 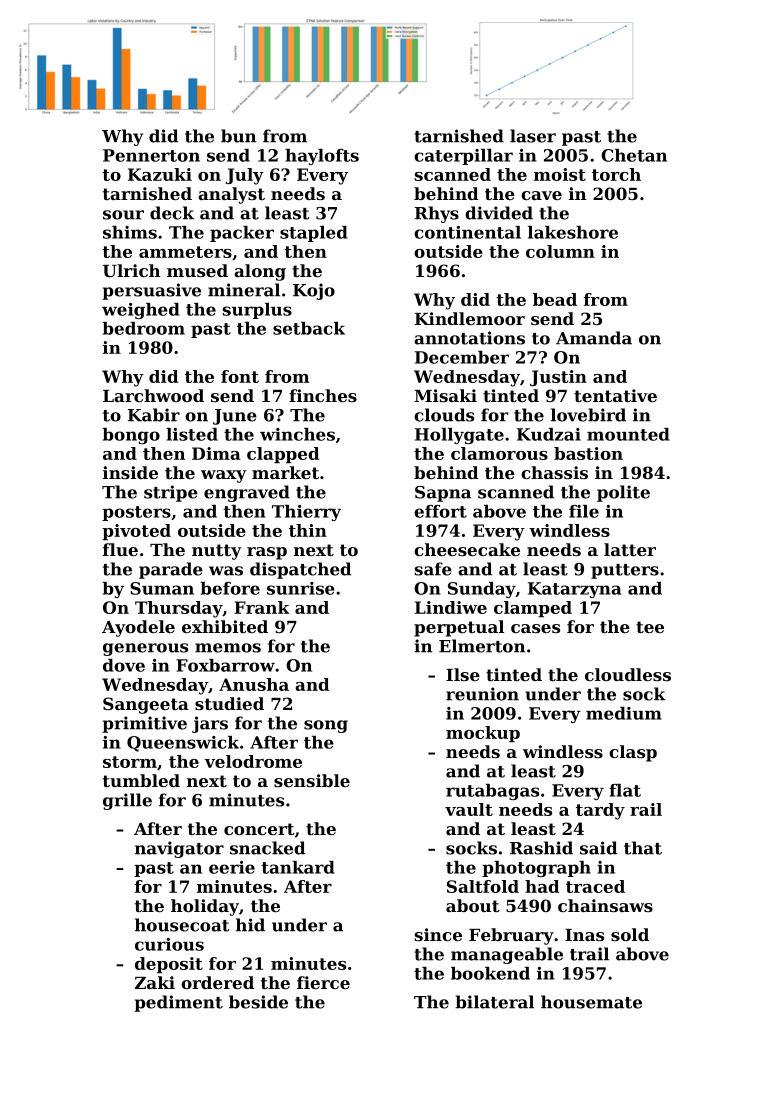 What do you see at coordinates (314, 234) in the document?
I see `stapled` at bounding box center [314, 234].
